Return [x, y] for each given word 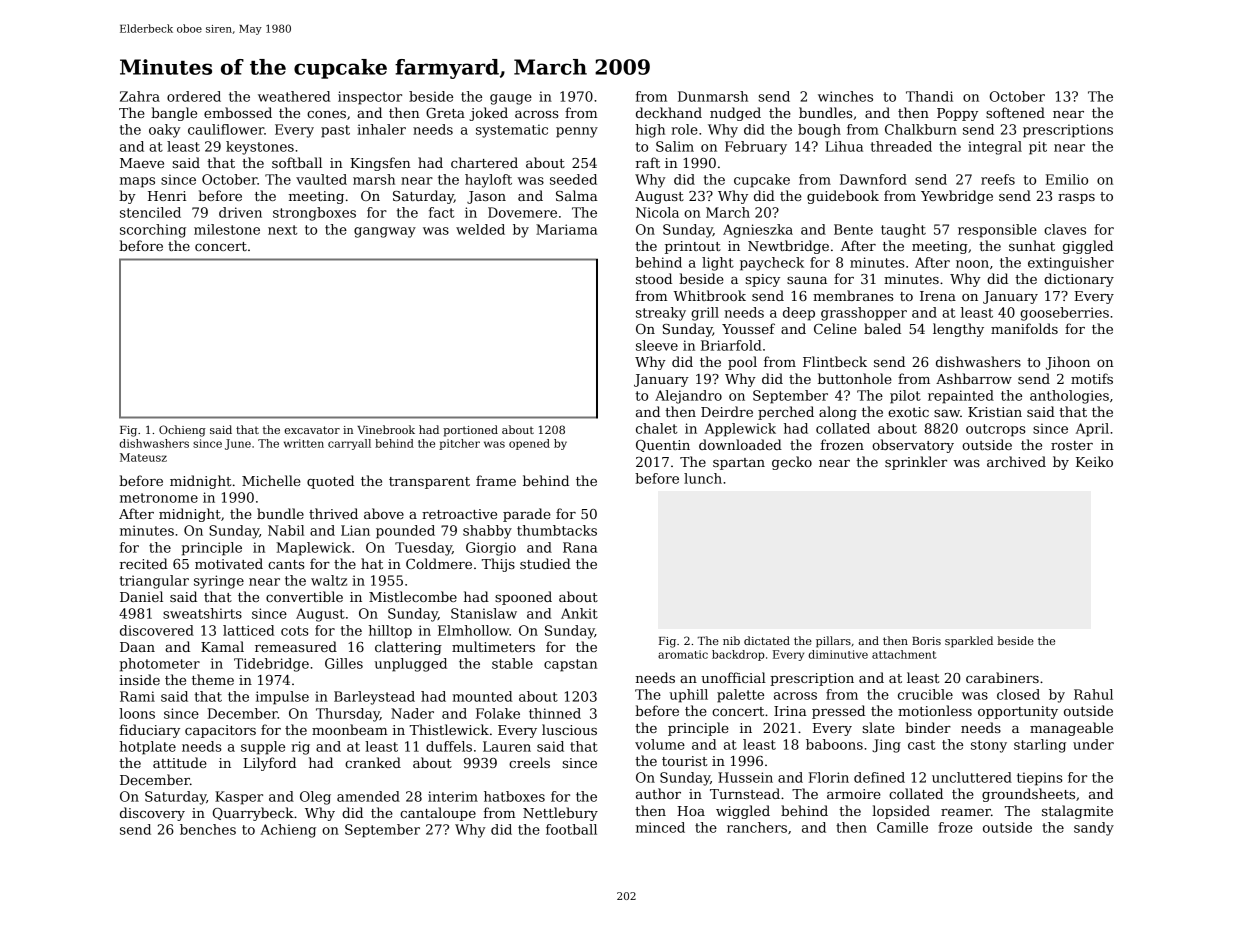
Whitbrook [709, 295]
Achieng [288, 831]
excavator [312, 430]
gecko [792, 463]
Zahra [140, 96]
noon [972, 264]
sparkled [969, 642]
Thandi [929, 96]
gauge [511, 99]
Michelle [271, 480]
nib [731, 640]
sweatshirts [202, 613]
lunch [703, 478]
